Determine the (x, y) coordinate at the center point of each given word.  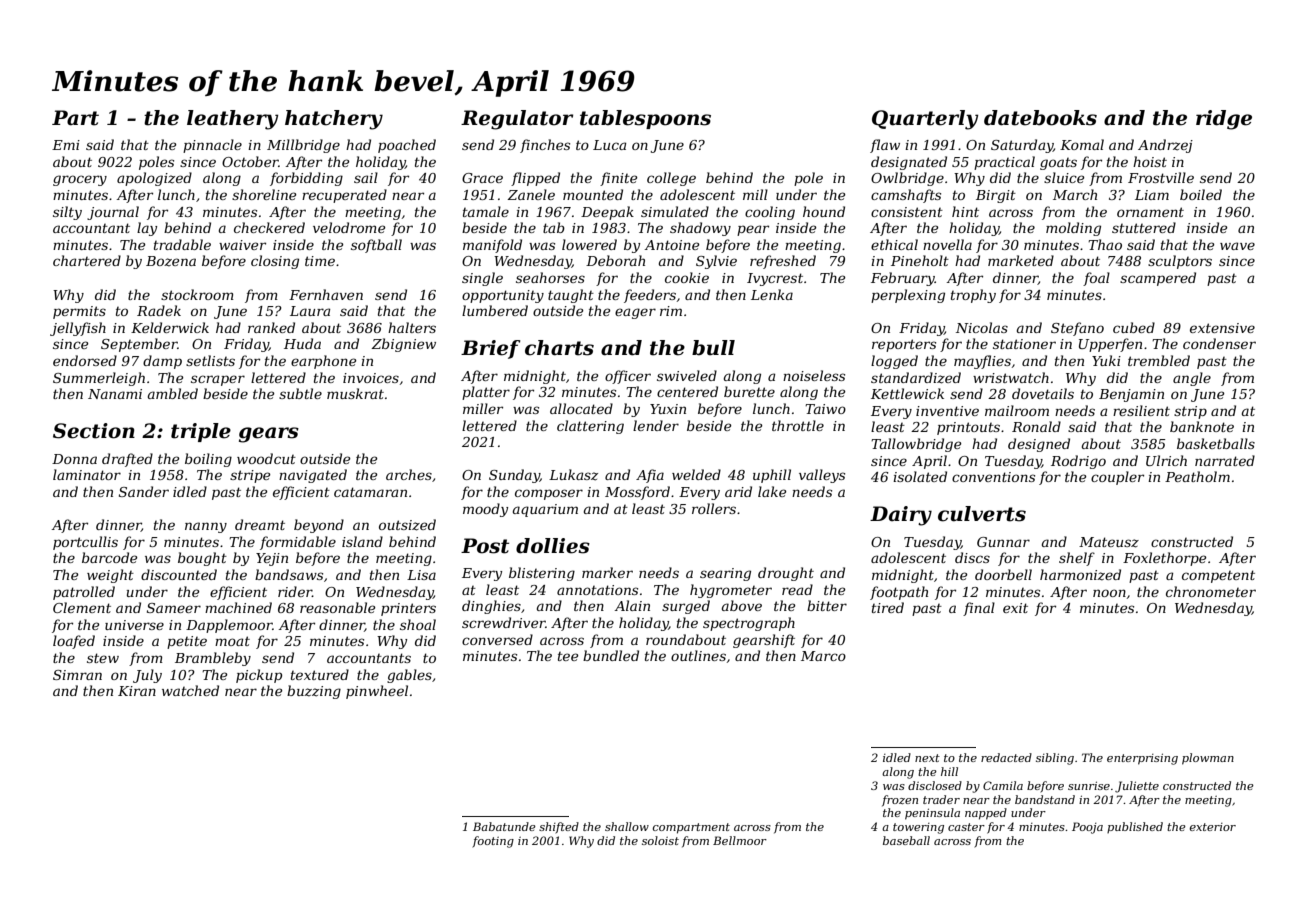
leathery (232, 120)
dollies (553, 546)
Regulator (517, 120)
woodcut (266, 458)
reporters (904, 345)
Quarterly (925, 120)
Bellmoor (740, 840)
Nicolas (982, 327)
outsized (407, 525)
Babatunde (504, 826)
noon (1109, 593)
